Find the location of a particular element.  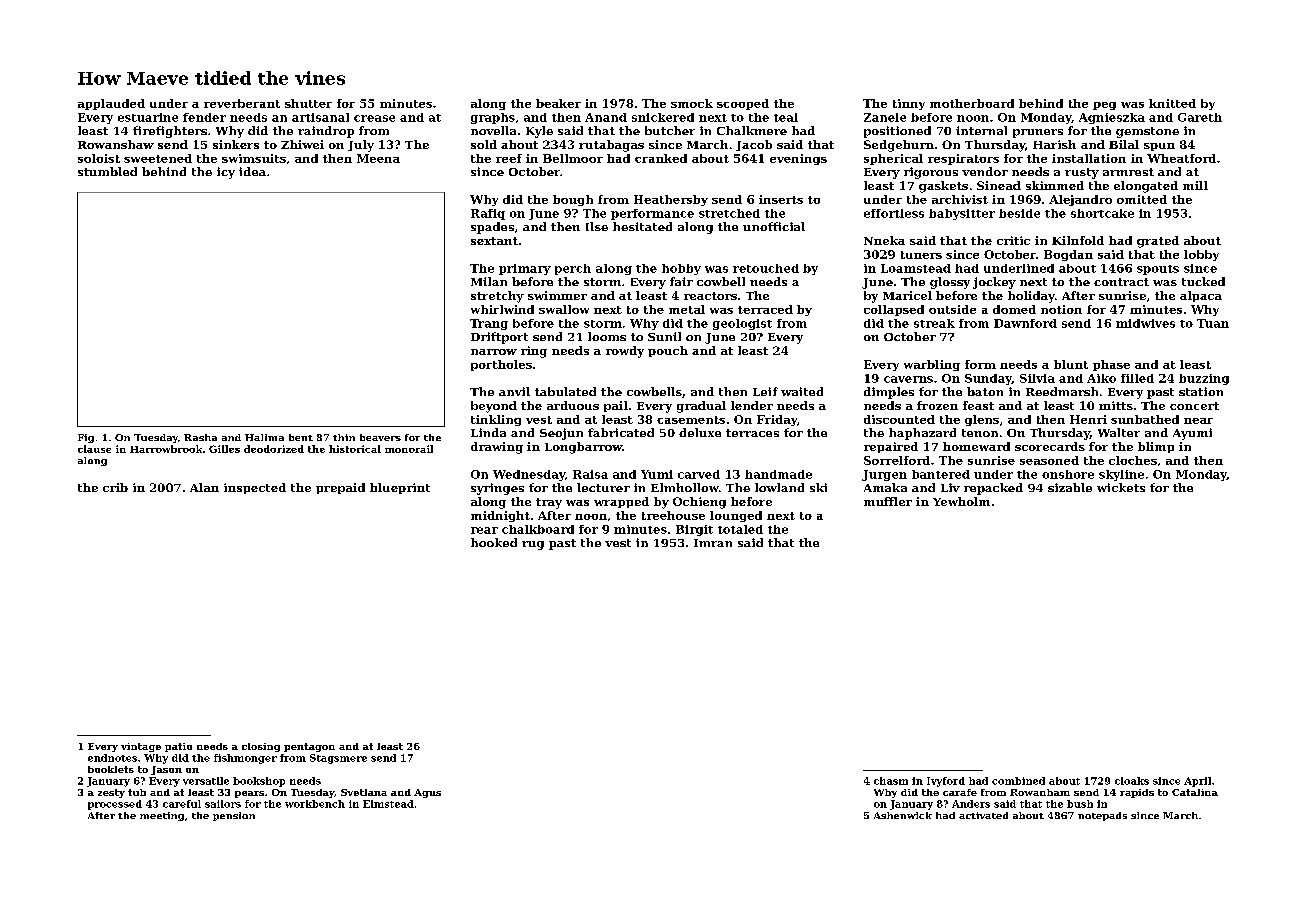

skimmed is located at coordinates (1055, 185).
